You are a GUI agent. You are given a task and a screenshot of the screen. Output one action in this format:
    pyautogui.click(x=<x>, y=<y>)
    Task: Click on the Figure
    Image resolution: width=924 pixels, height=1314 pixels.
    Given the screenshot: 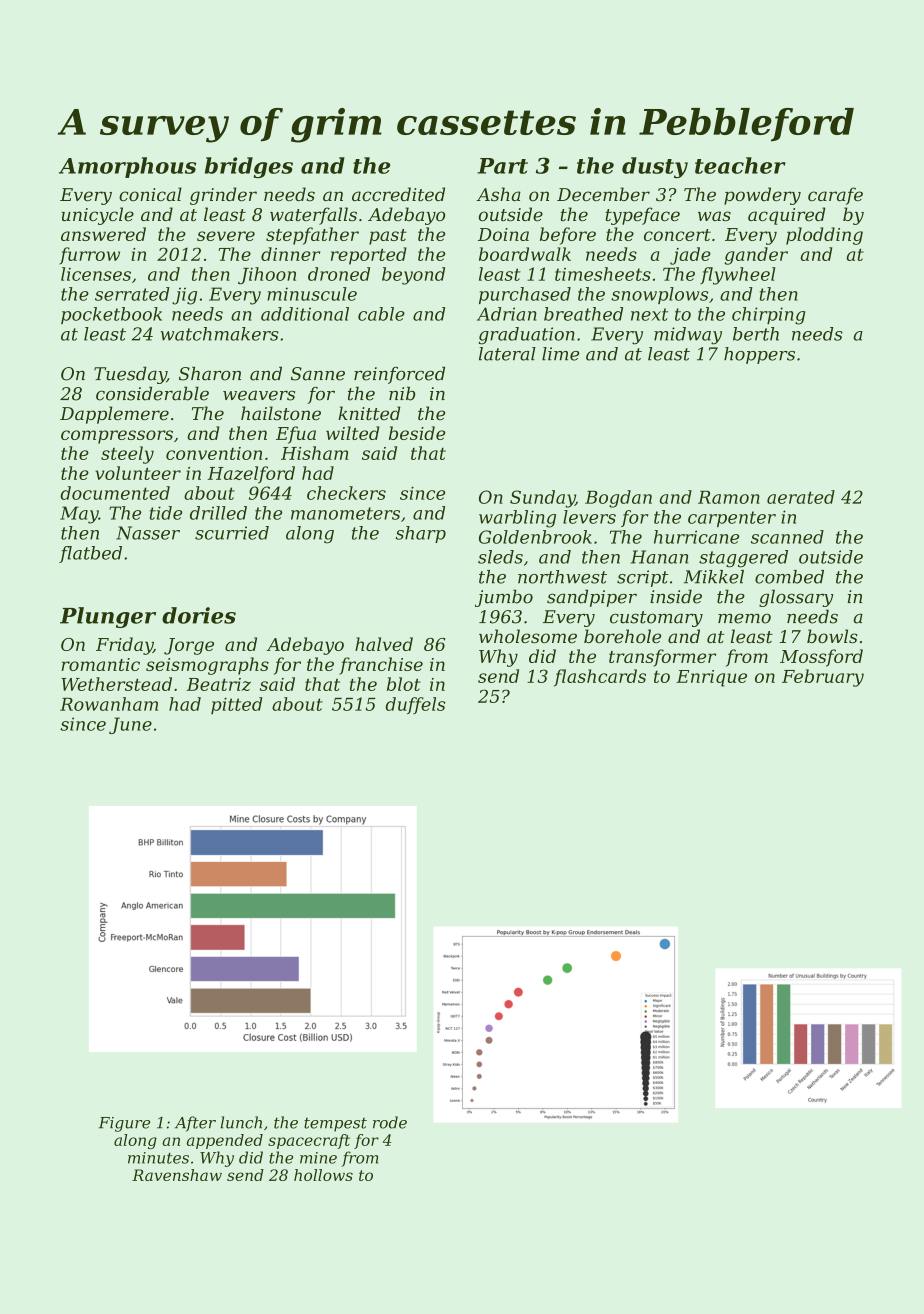 What is the action you would take?
    pyautogui.click(x=124, y=1124)
